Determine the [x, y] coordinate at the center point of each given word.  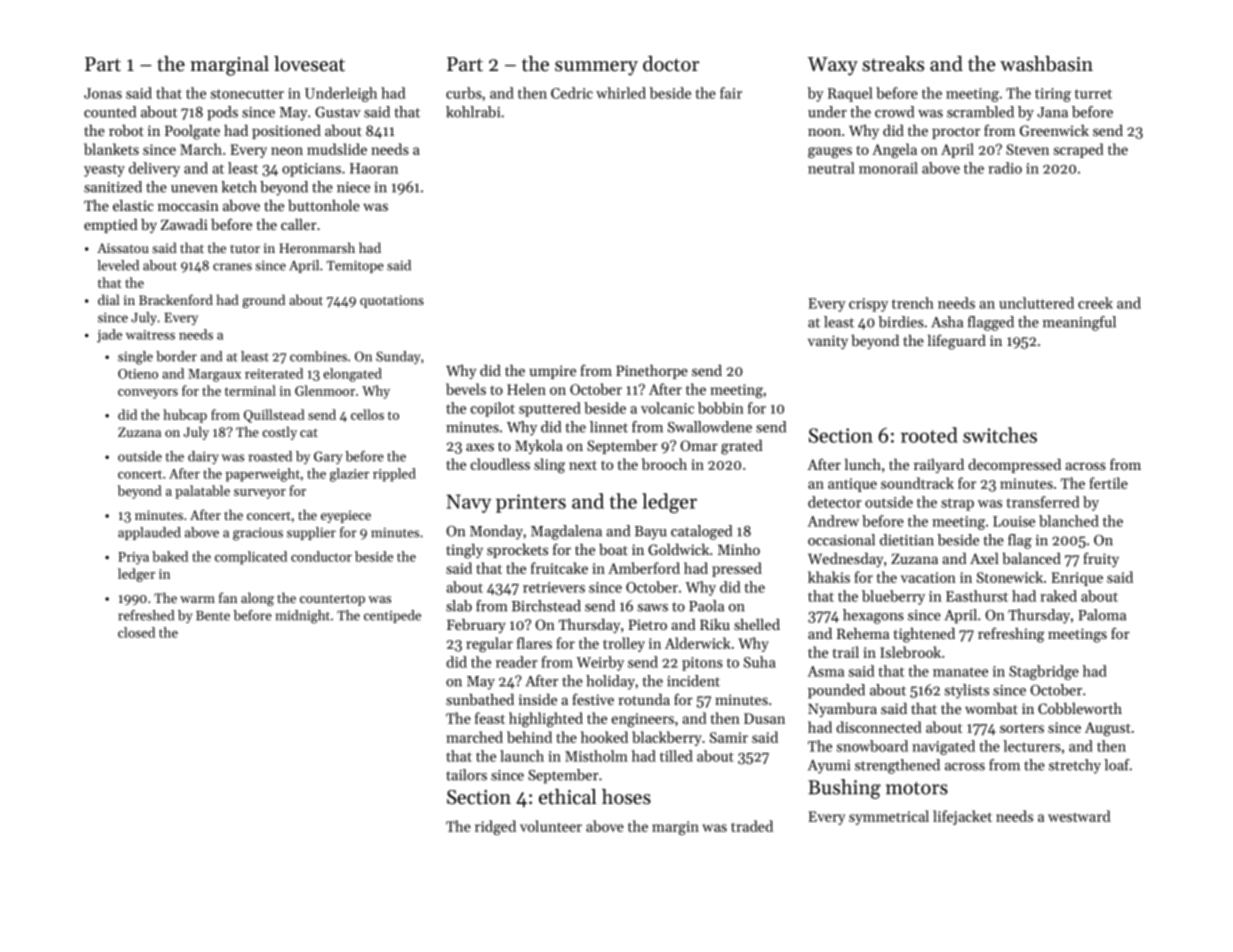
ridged [495, 827]
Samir [729, 737]
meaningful [1079, 323]
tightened [924, 635]
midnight [303, 617]
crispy [868, 305]
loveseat [309, 64]
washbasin [1046, 64]
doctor [671, 64]
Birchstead [546, 606]
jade [109, 336]
